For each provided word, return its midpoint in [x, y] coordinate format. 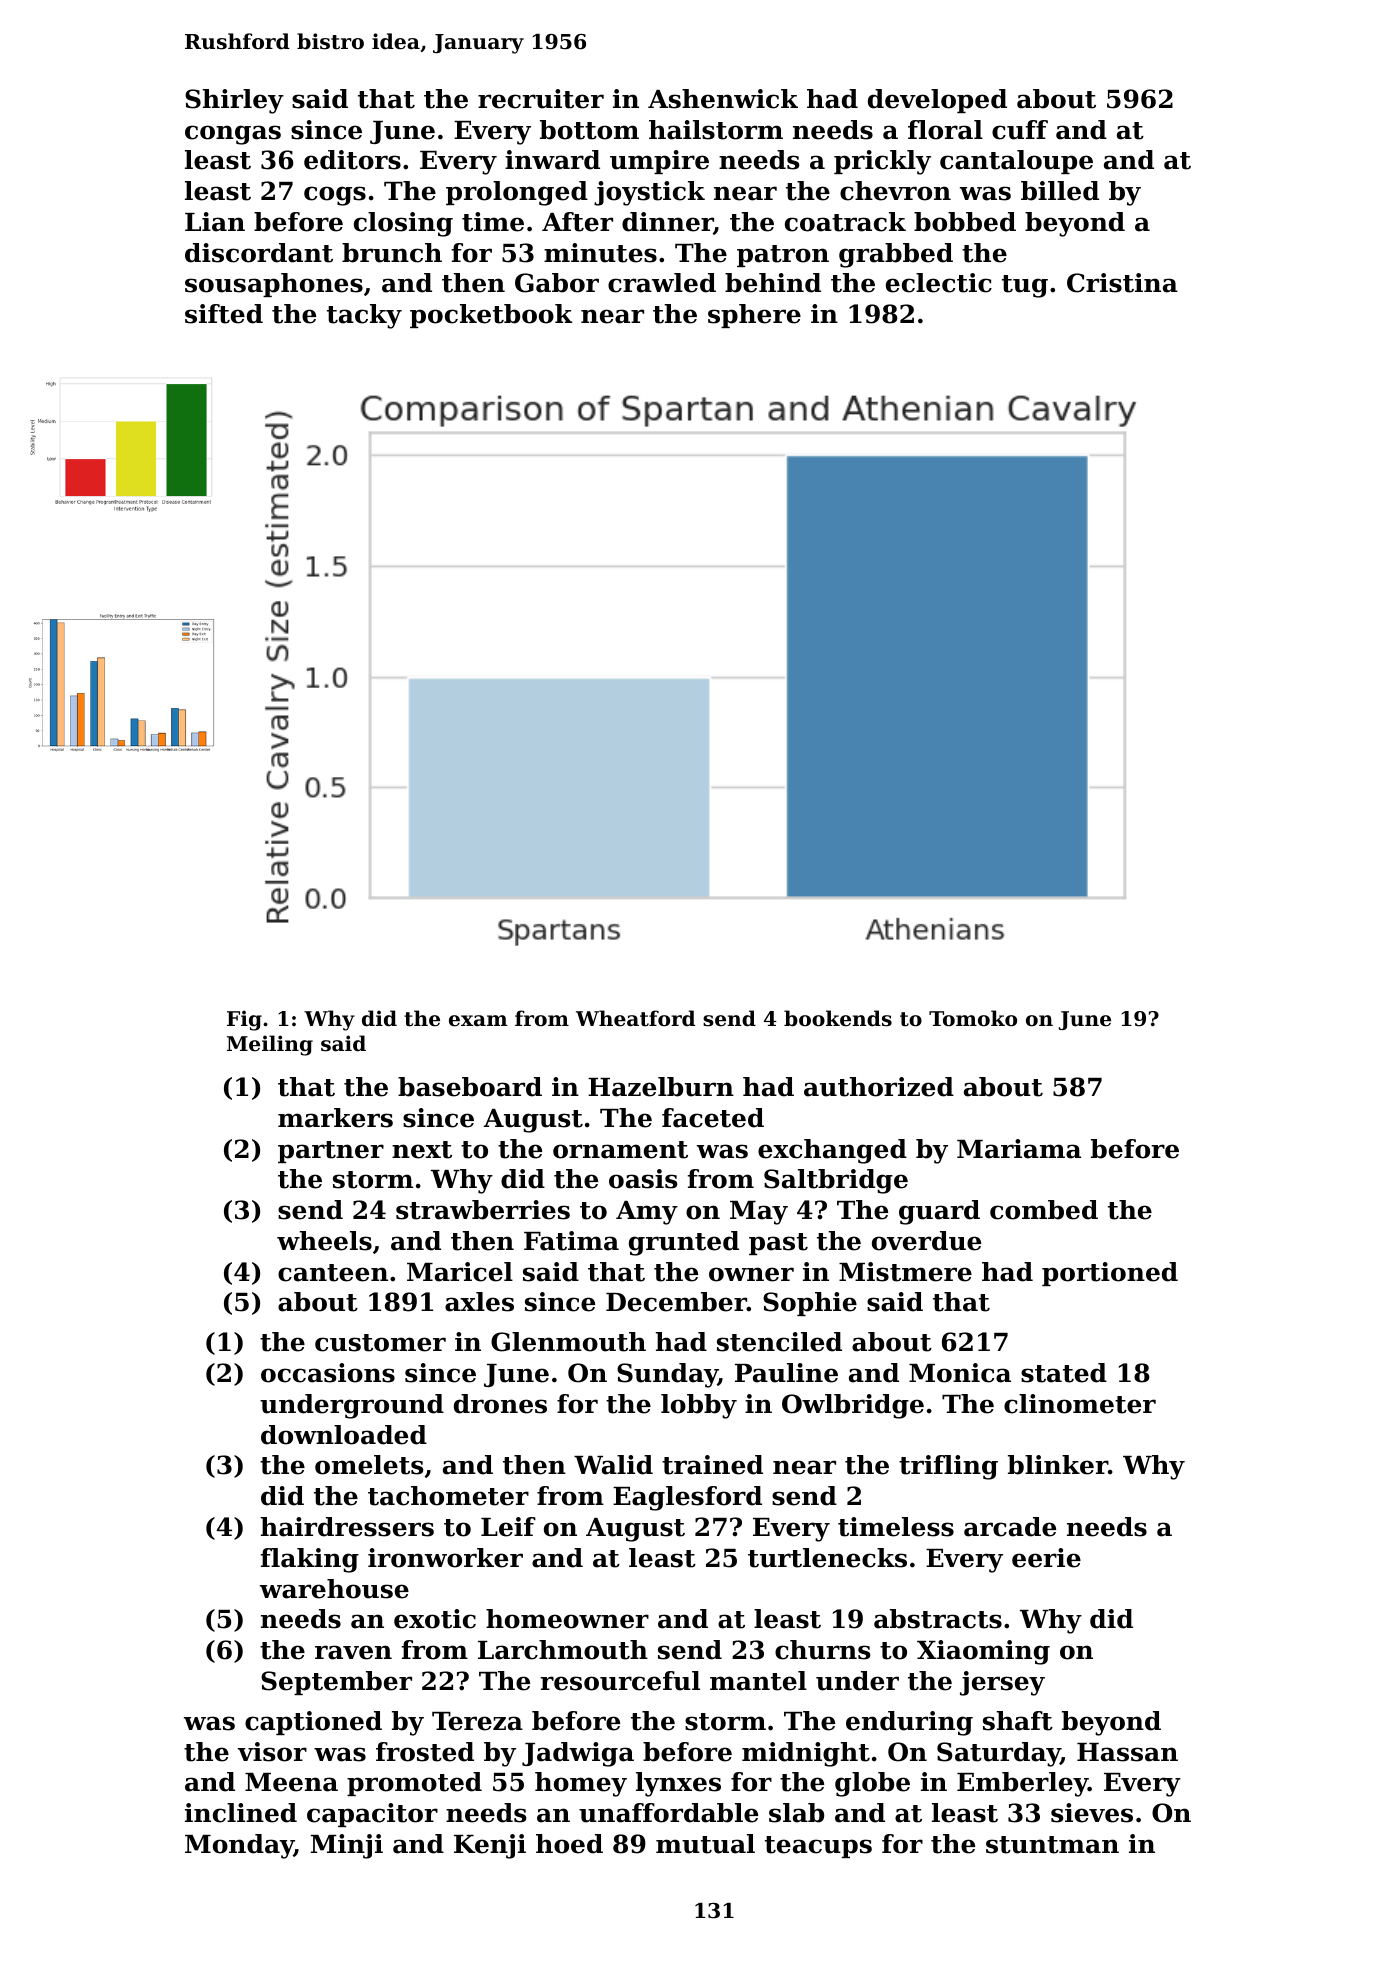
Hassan [1127, 1752]
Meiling [270, 1045]
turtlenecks [827, 1558]
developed [937, 101]
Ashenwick [723, 99]
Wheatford [635, 1018]
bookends [838, 1018]
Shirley [234, 101]
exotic [435, 1619]
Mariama [1019, 1149]
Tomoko [973, 1018]
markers [335, 1118]
